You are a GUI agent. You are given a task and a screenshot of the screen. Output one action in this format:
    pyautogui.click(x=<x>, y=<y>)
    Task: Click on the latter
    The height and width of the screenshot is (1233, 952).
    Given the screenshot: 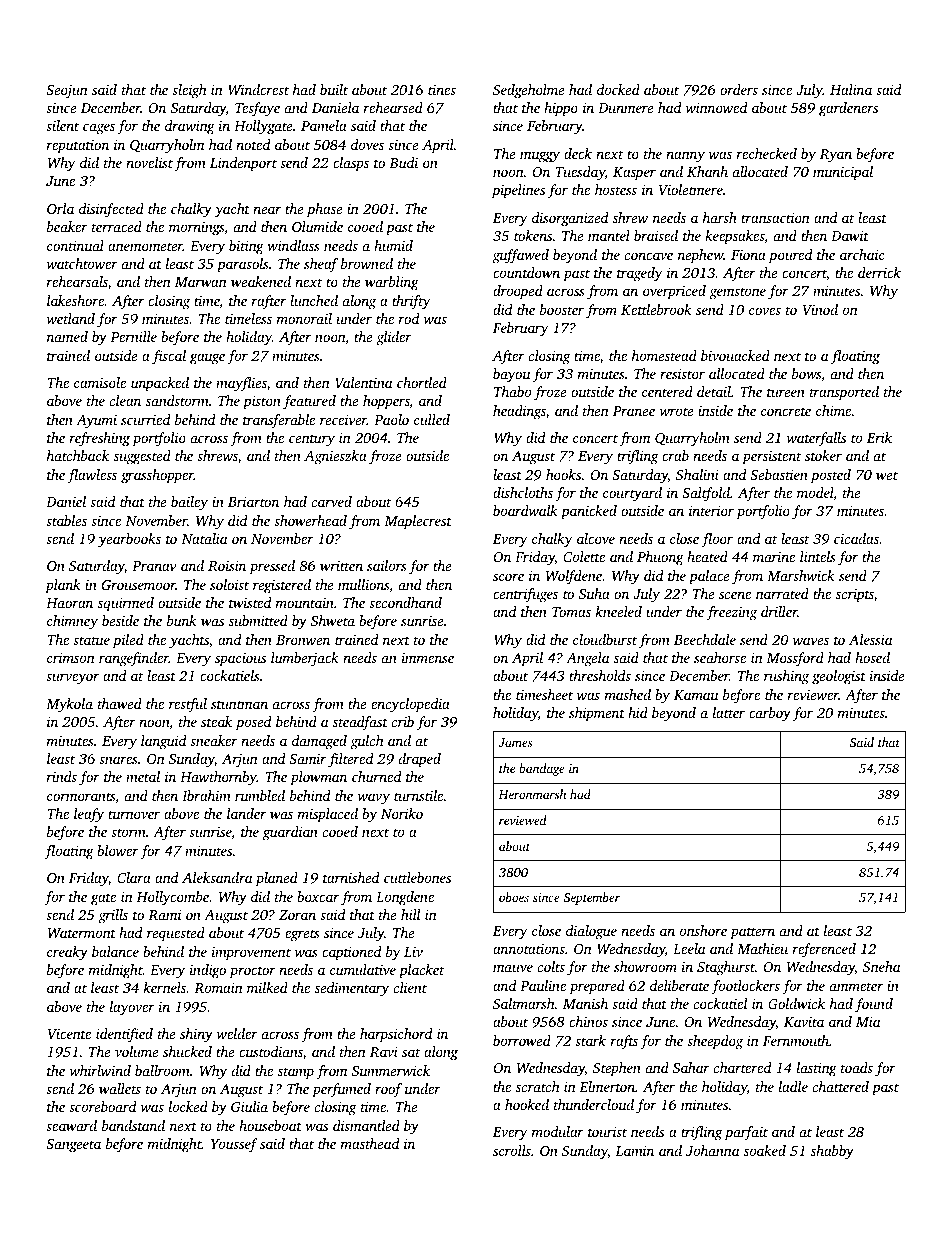 What is the action you would take?
    pyautogui.click(x=729, y=712)
